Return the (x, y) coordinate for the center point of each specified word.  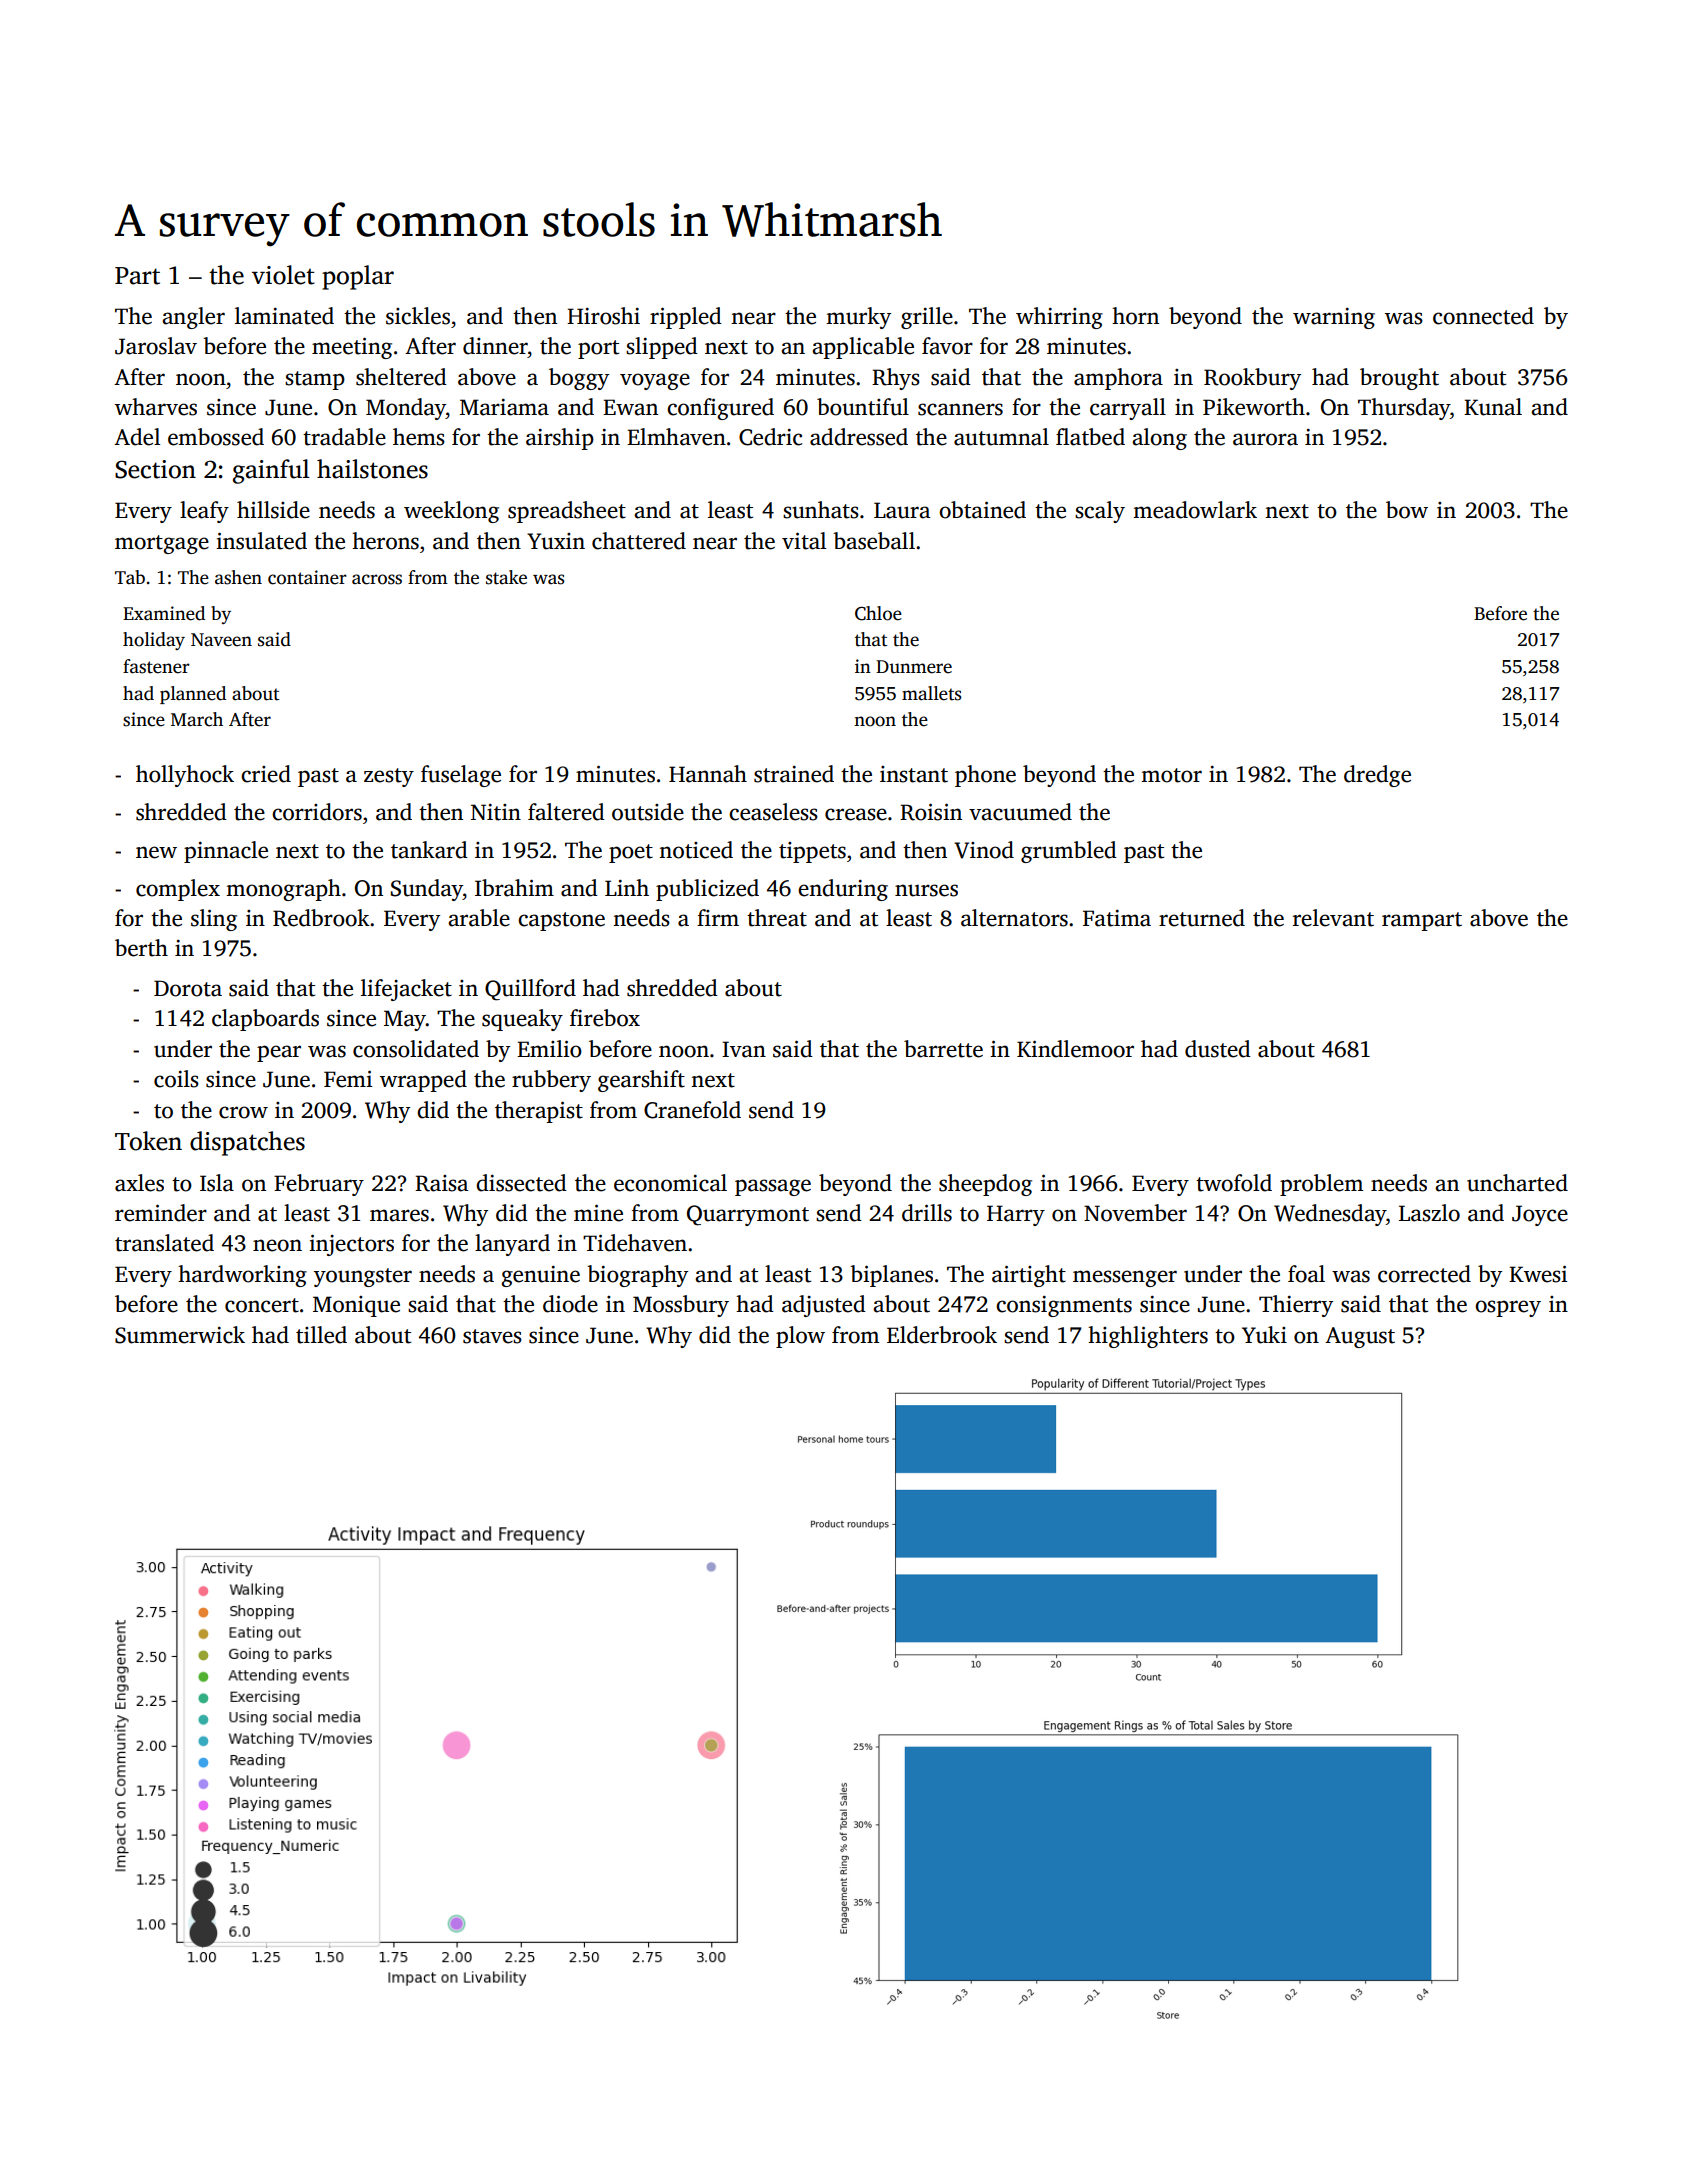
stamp (315, 380)
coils (176, 1079)
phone (985, 776)
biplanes (891, 1276)
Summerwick (180, 1335)
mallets (932, 693)
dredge (1377, 776)
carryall (1128, 409)
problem (1321, 1185)
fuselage (461, 776)
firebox (605, 1018)
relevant (1333, 918)
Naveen (221, 640)
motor (1171, 775)
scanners (960, 409)
